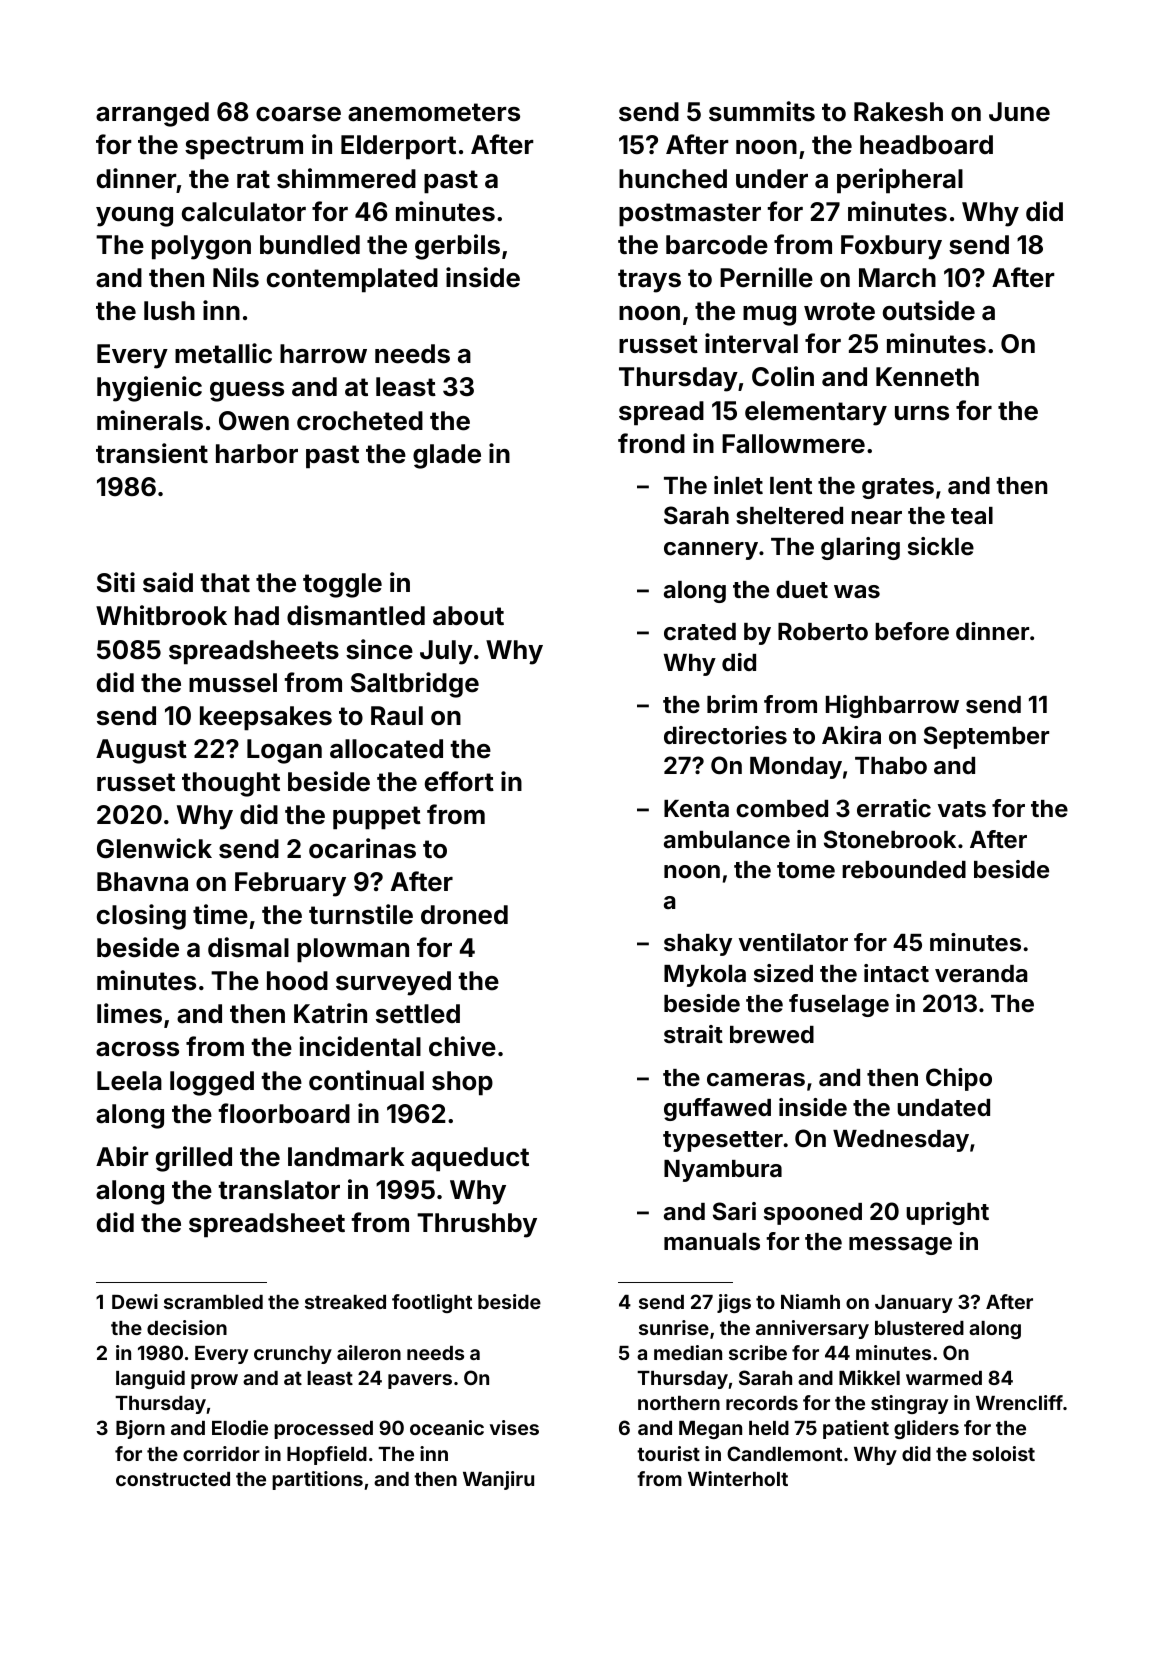  Describe the element at coordinates (1019, 112) in the document. I see `June` at that location.
